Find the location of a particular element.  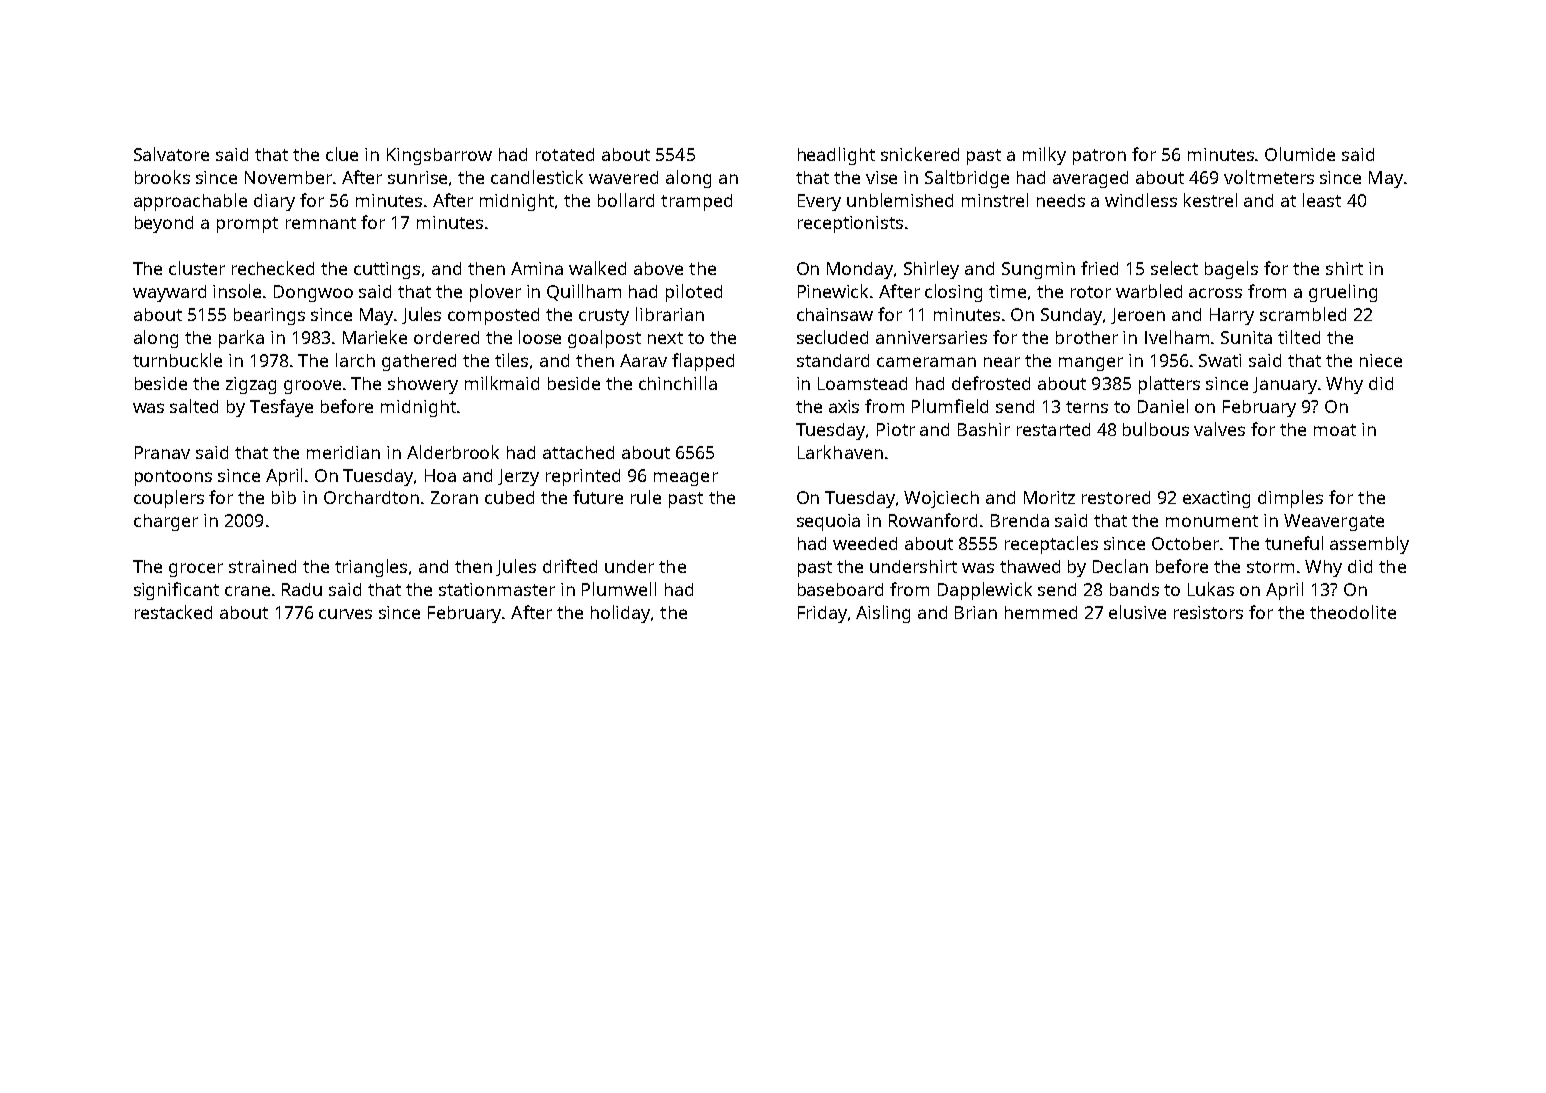

meager is located at coordinates (686, 479).
